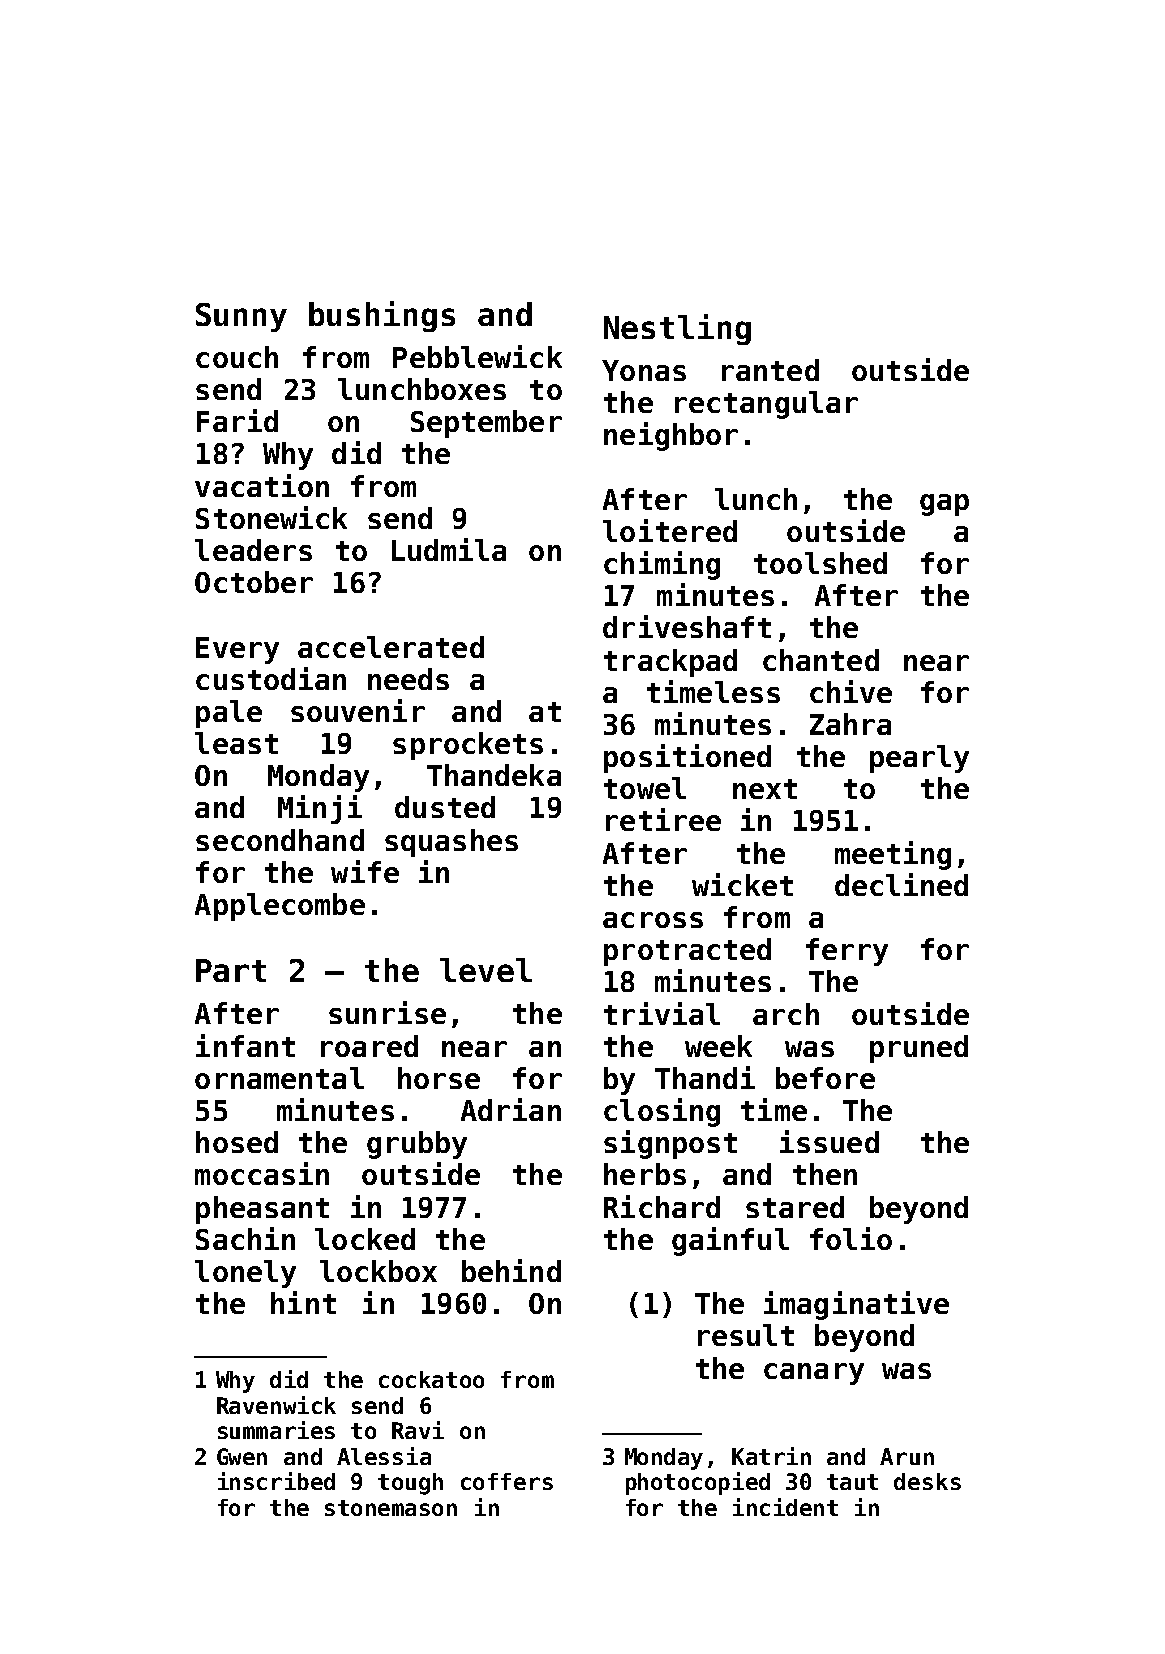  Describe the element at coordinates (919, 759) in the page. I see `pearly` at that location.
